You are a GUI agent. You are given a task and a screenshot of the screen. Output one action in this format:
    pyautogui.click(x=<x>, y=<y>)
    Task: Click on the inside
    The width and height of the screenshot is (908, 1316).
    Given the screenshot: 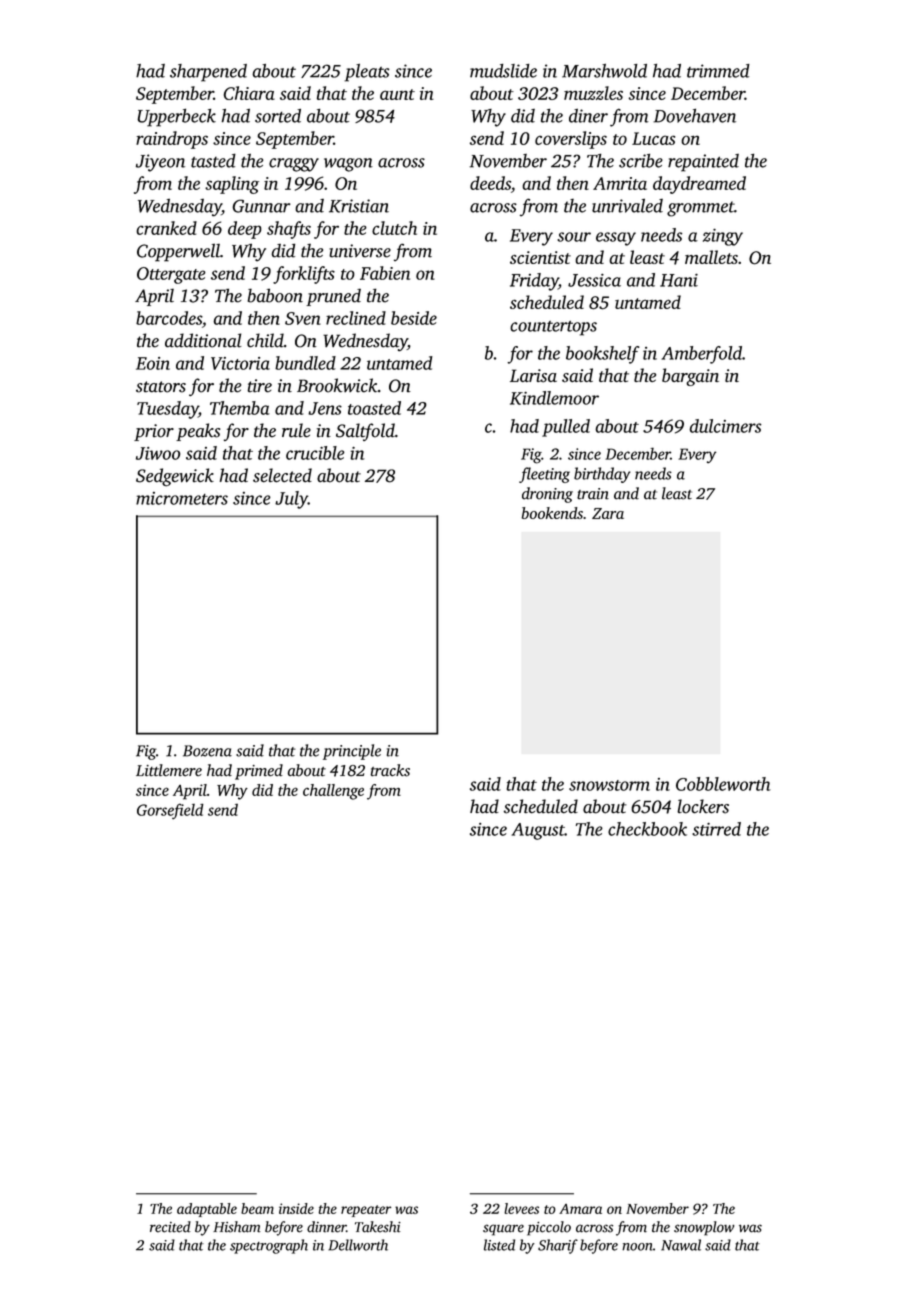 What is the action you would take?
    pyautogui.click(x=296, y=1208)
